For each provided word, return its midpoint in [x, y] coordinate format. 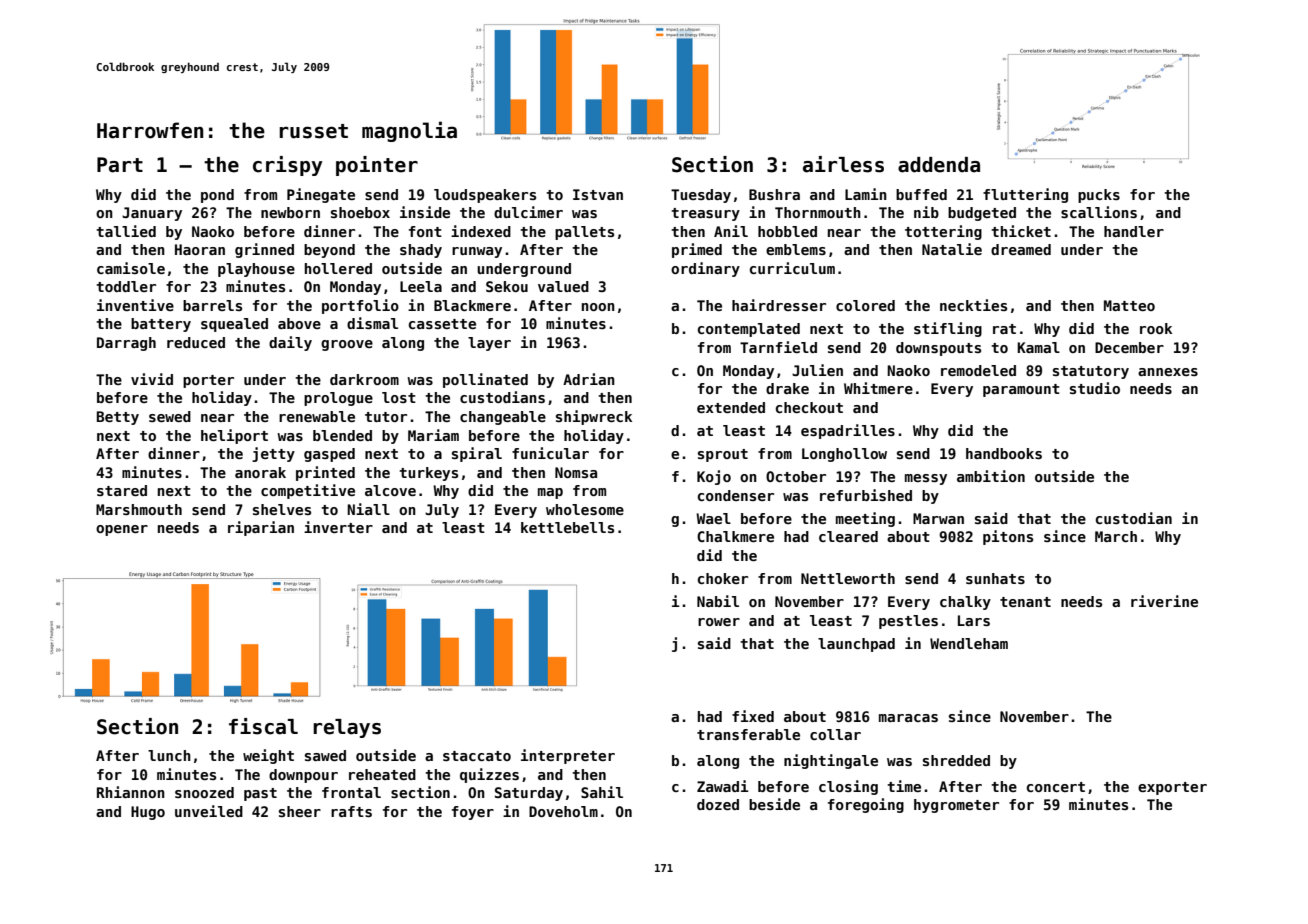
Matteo [1129, 305]
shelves [282, 509]
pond [217, 196]
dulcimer [528, 212]
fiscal [263, 726]
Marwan [938, 518]
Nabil [718, 601]
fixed [753, 716]
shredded [956, 760]
